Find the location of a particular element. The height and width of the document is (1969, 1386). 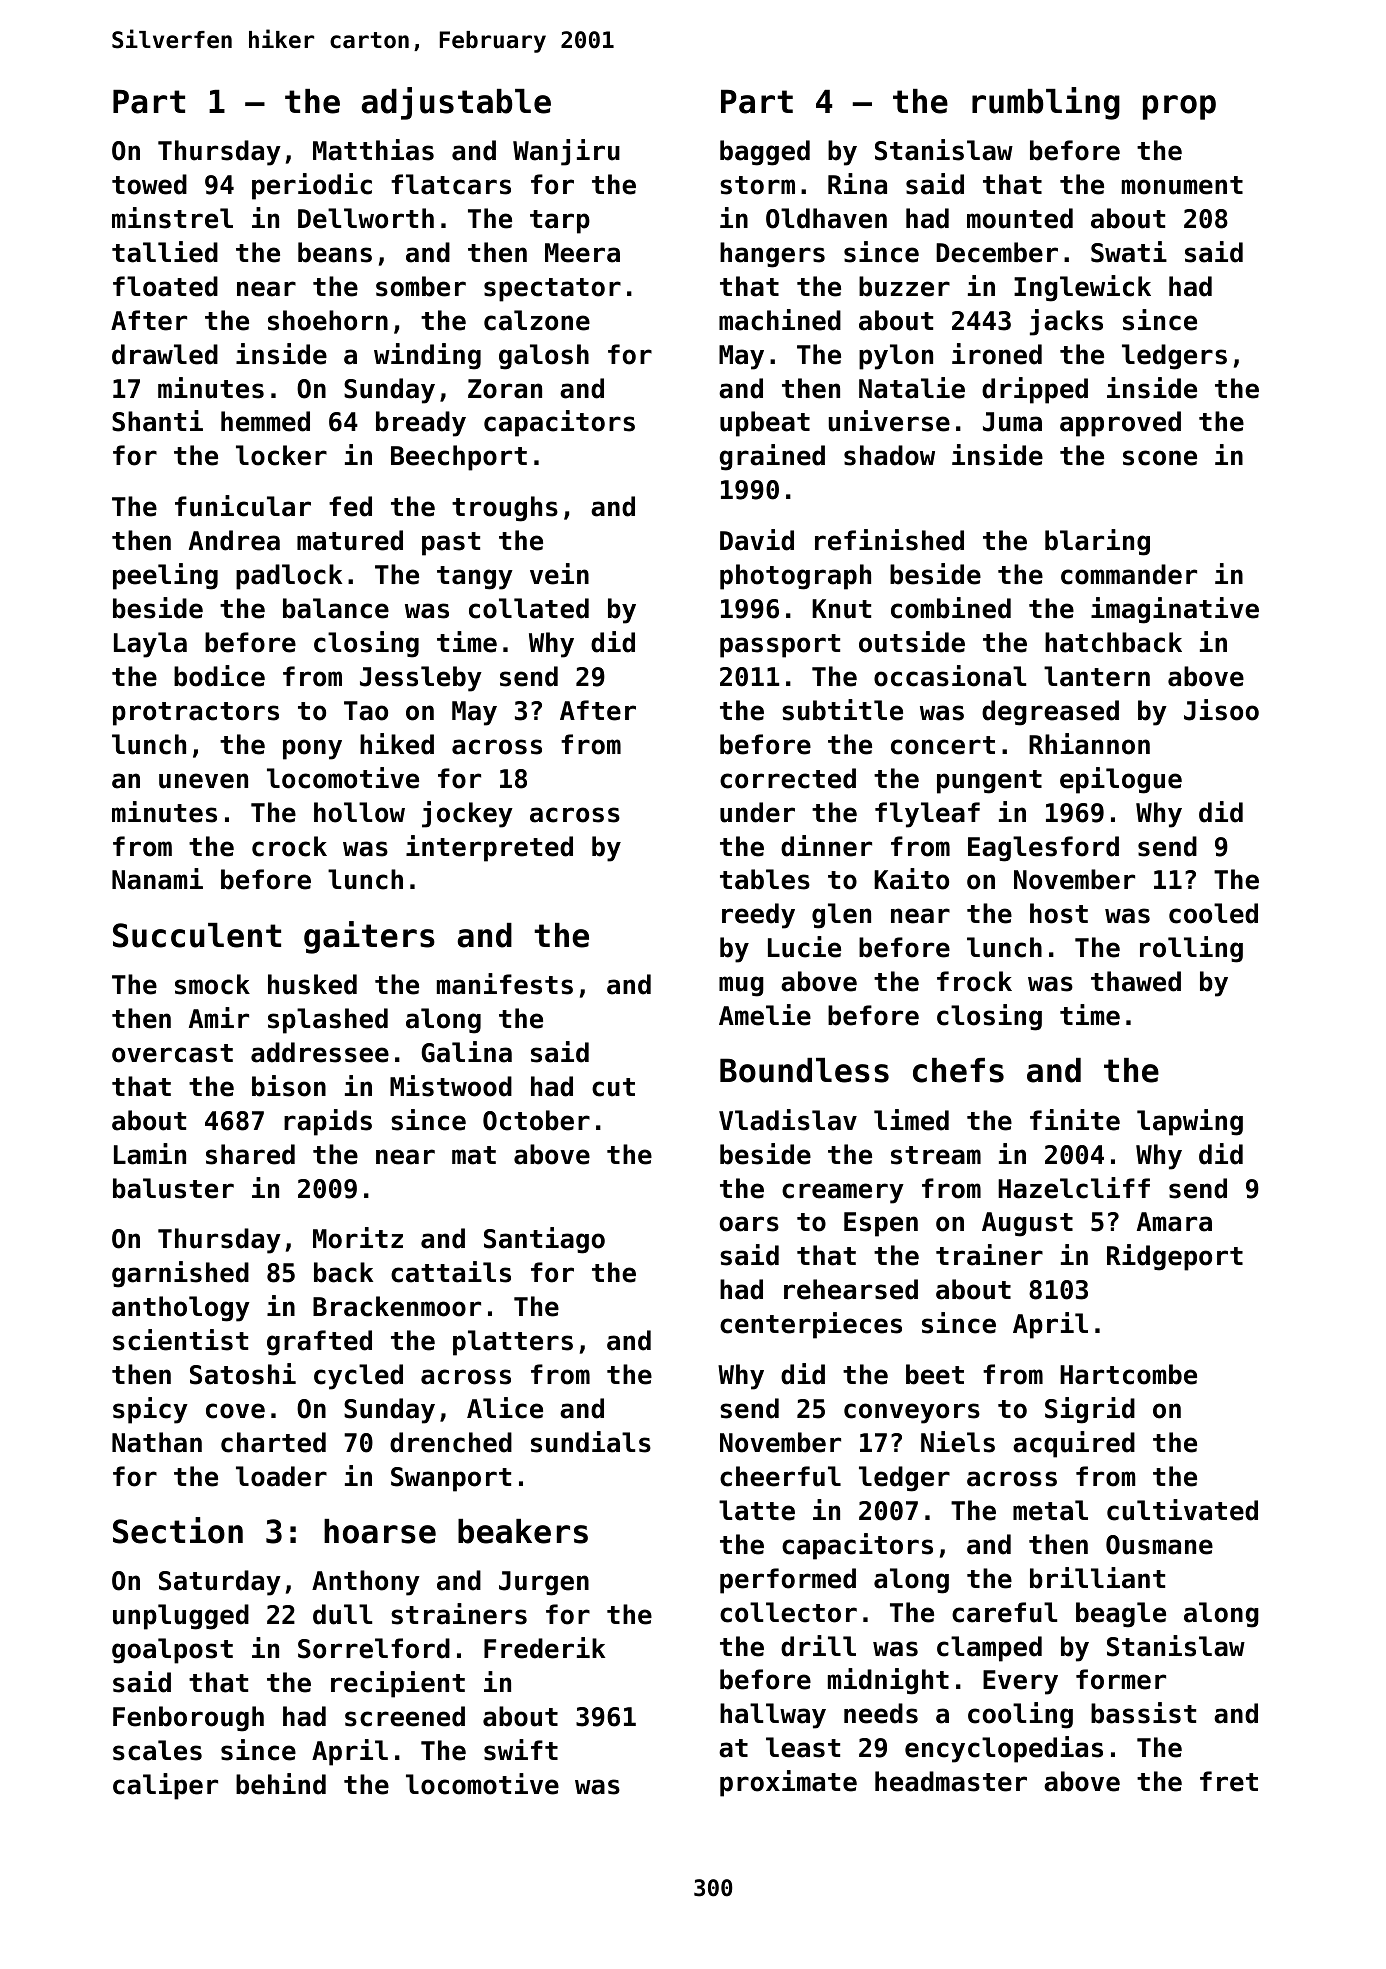

bagged is located at coordinates (765, 153).
